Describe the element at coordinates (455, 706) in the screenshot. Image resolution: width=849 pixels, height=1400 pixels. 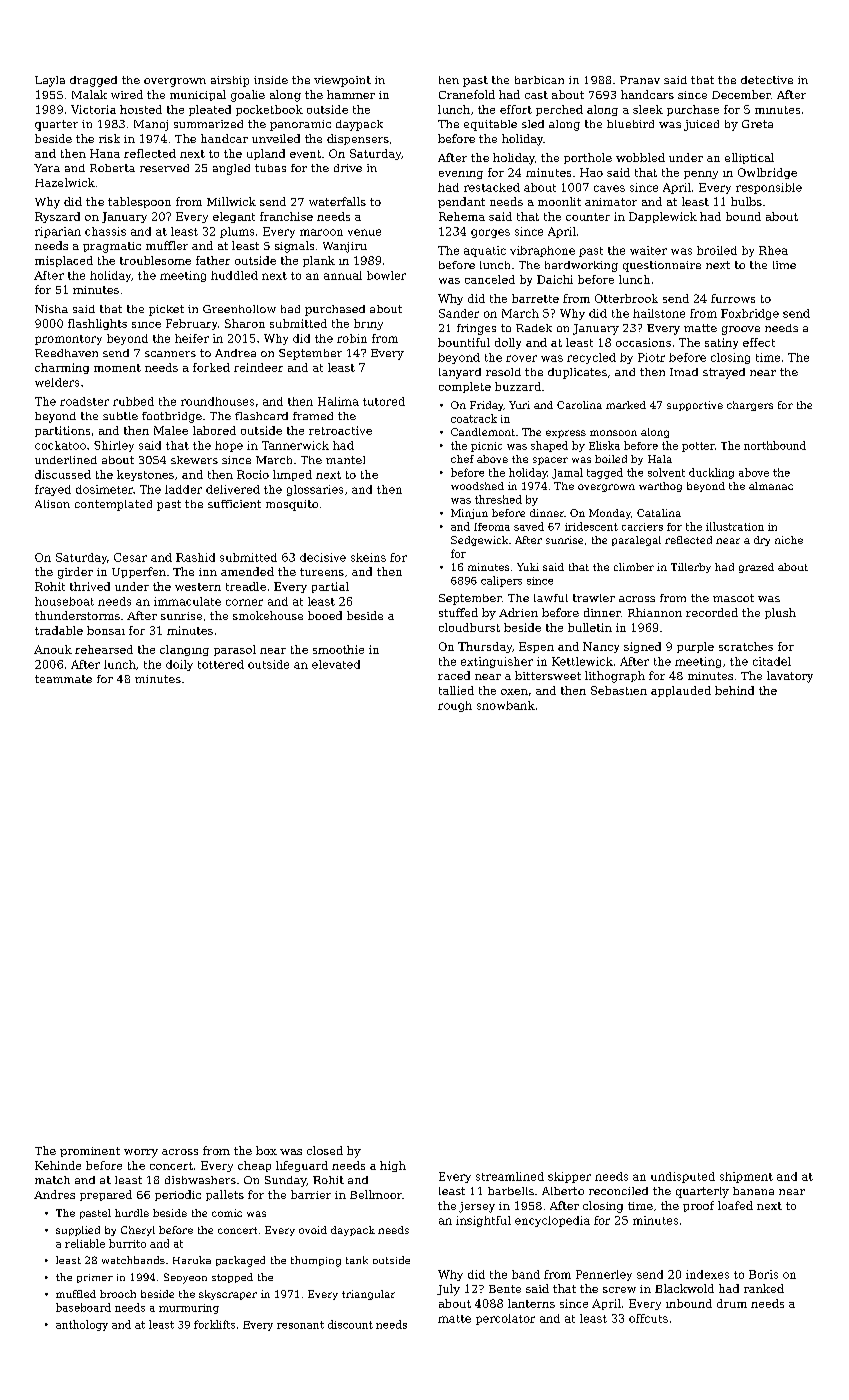
I see `rough` at that location.
